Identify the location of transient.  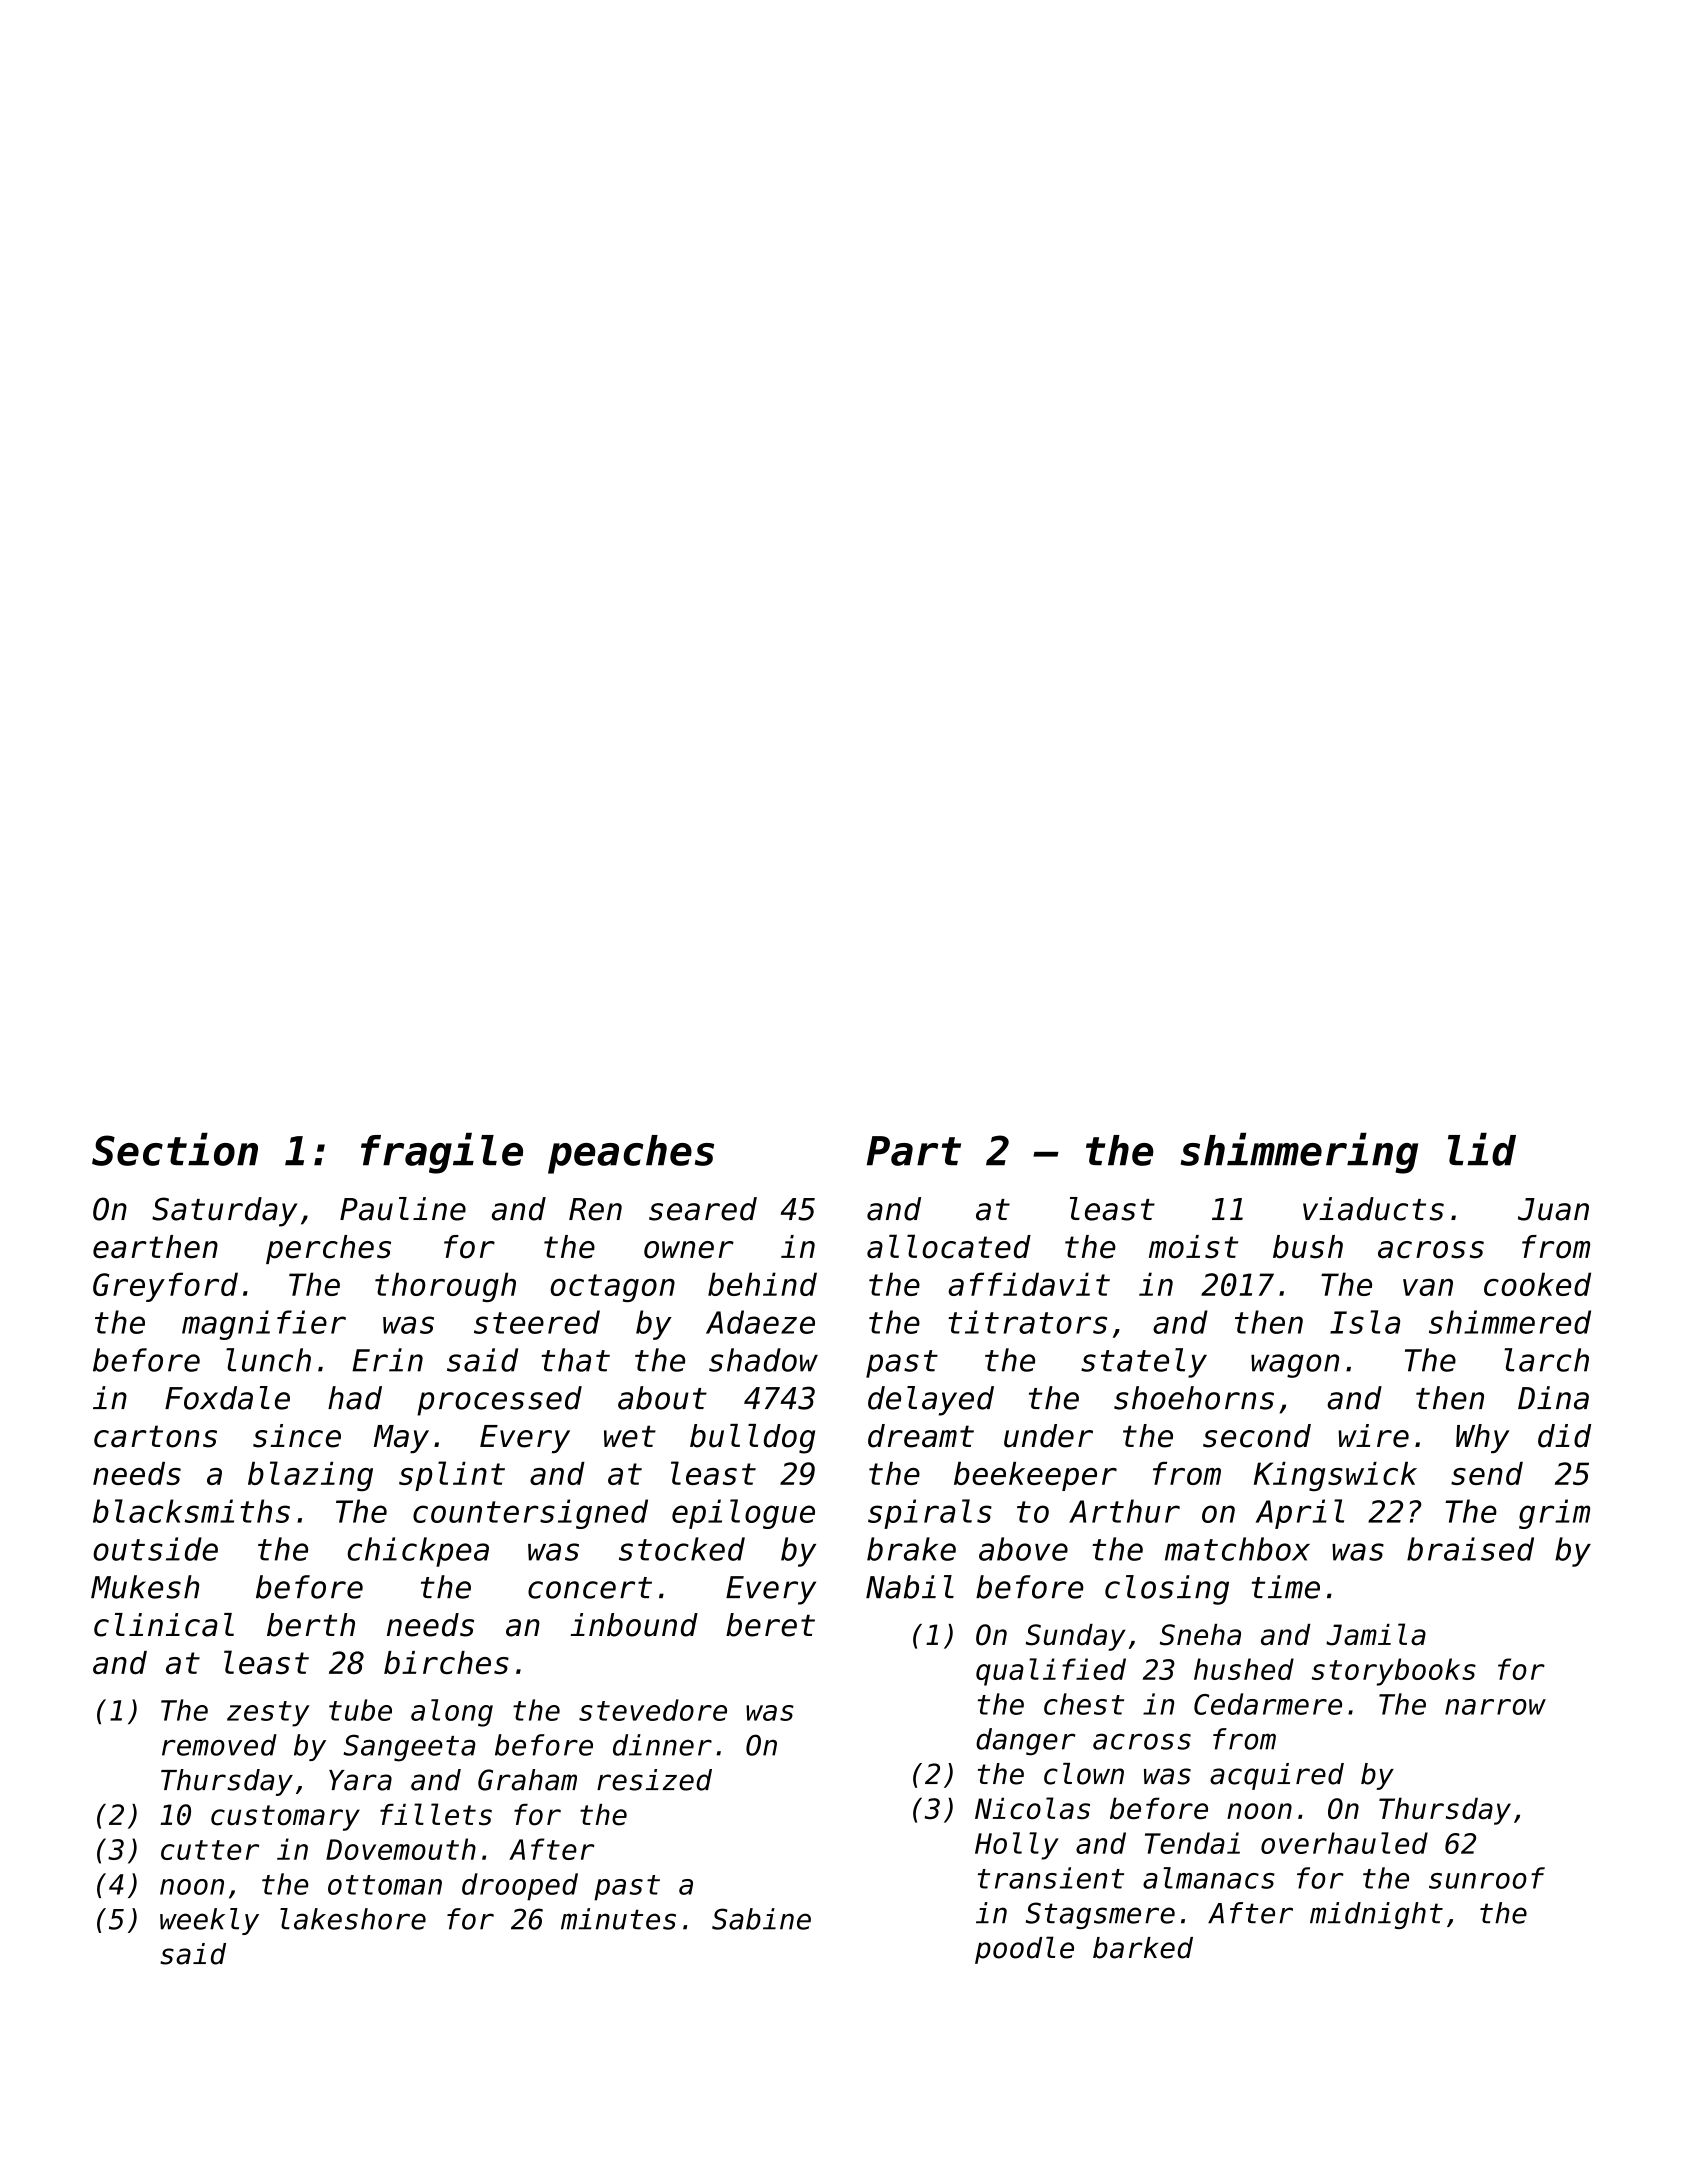
(1051, 1878).
